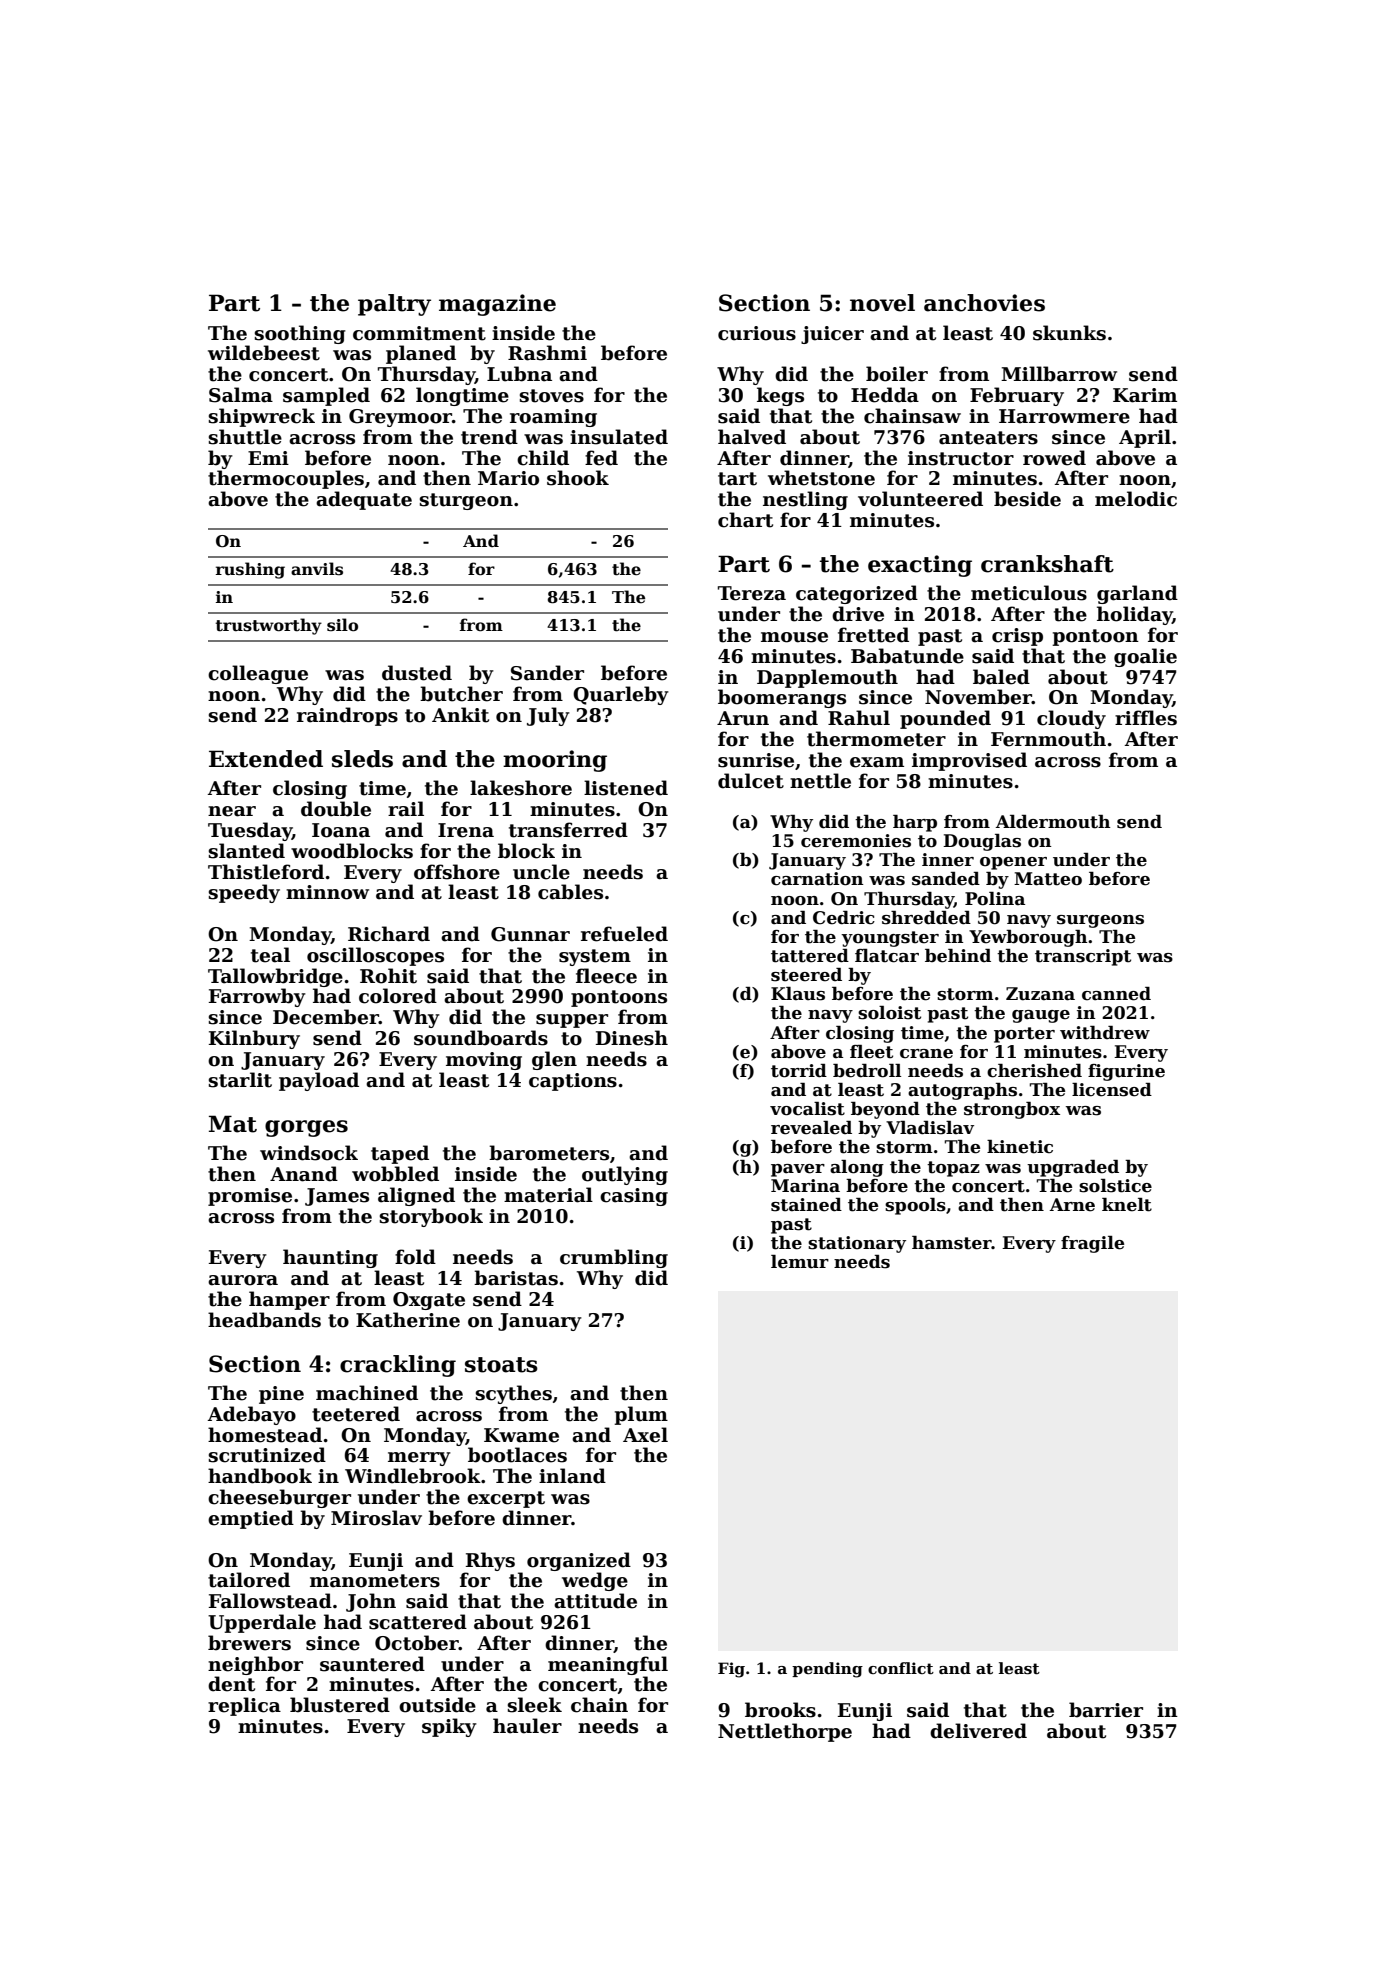 The width and height of the screenshot is (1386, 1969). What do you see at coordinates (608, 1665) in the screenshot?
I see `meaningful` at bounding box center [608, 1665].
